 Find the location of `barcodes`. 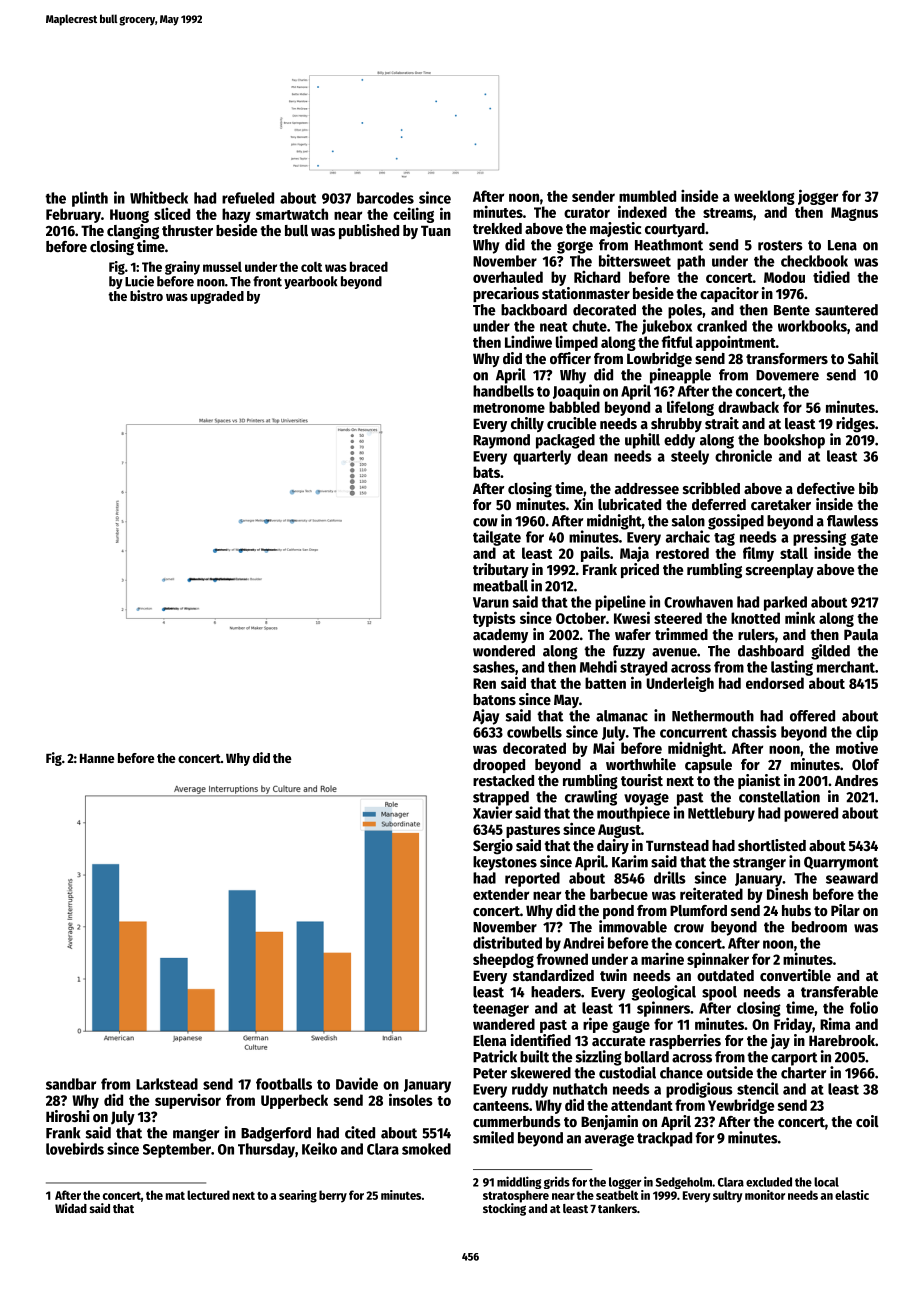

barcodes is located at coordinates (385, 198).
